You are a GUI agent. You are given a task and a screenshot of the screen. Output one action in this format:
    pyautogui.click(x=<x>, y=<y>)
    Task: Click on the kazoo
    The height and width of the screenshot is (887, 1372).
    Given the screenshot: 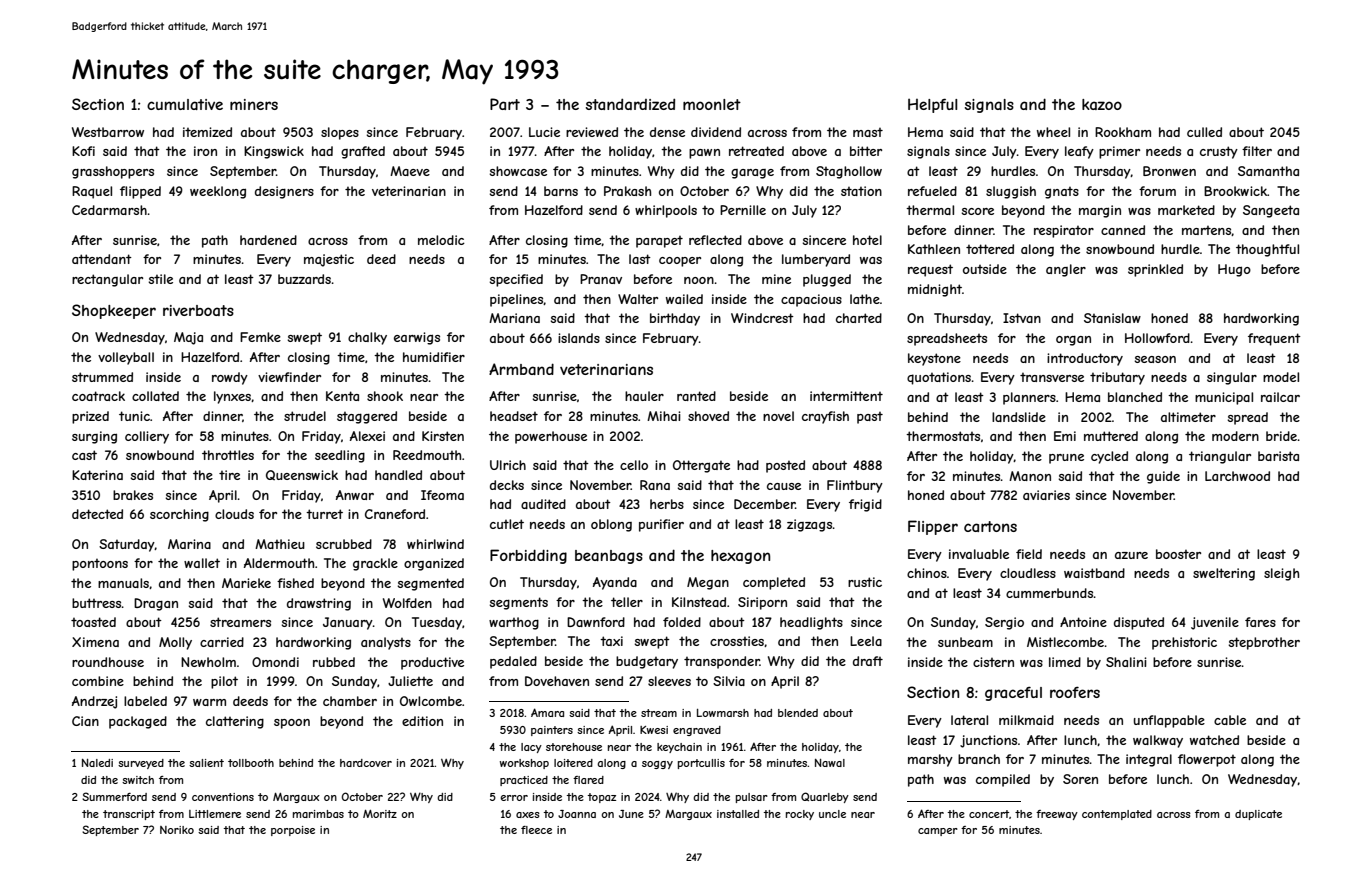 What is the action you would take?
    pyautogui.click(x=1102, y=104)
